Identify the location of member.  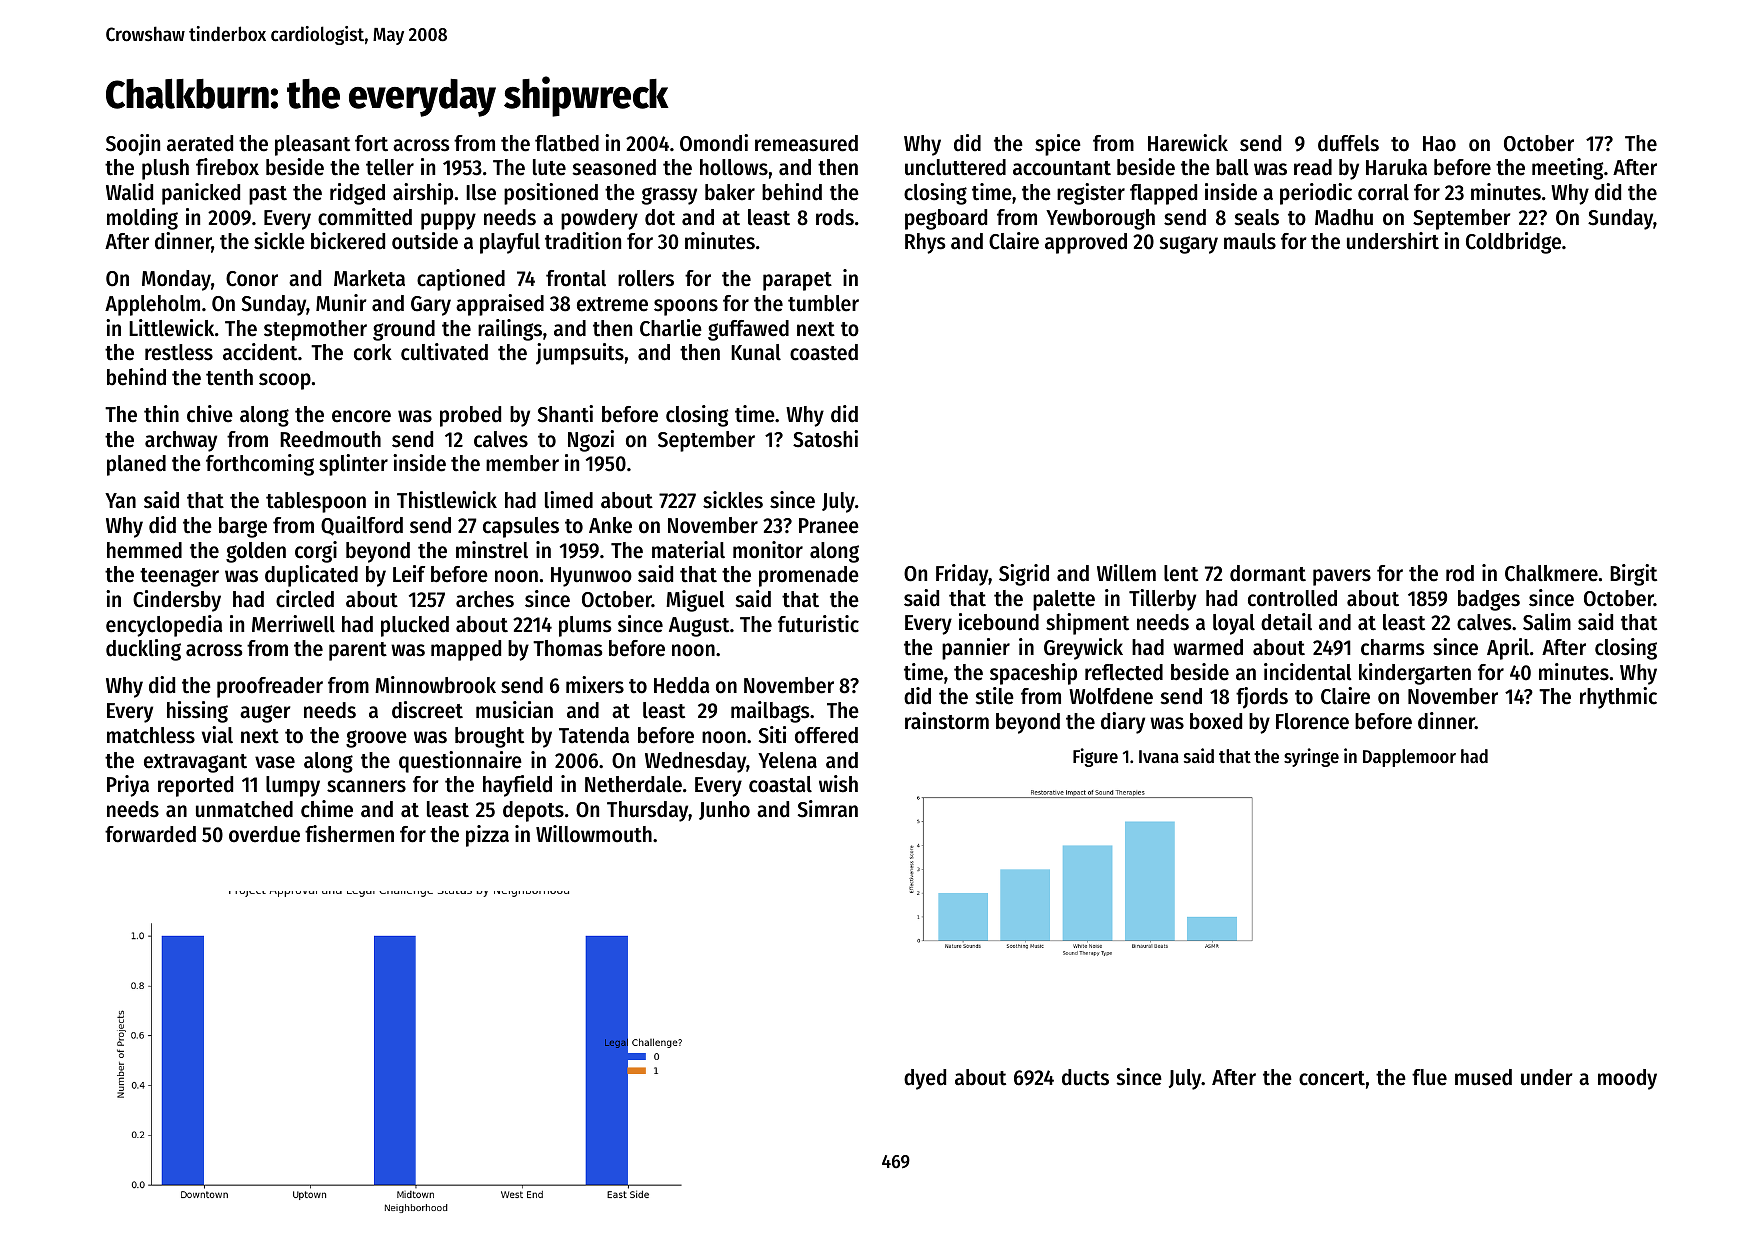
(522, 463).
